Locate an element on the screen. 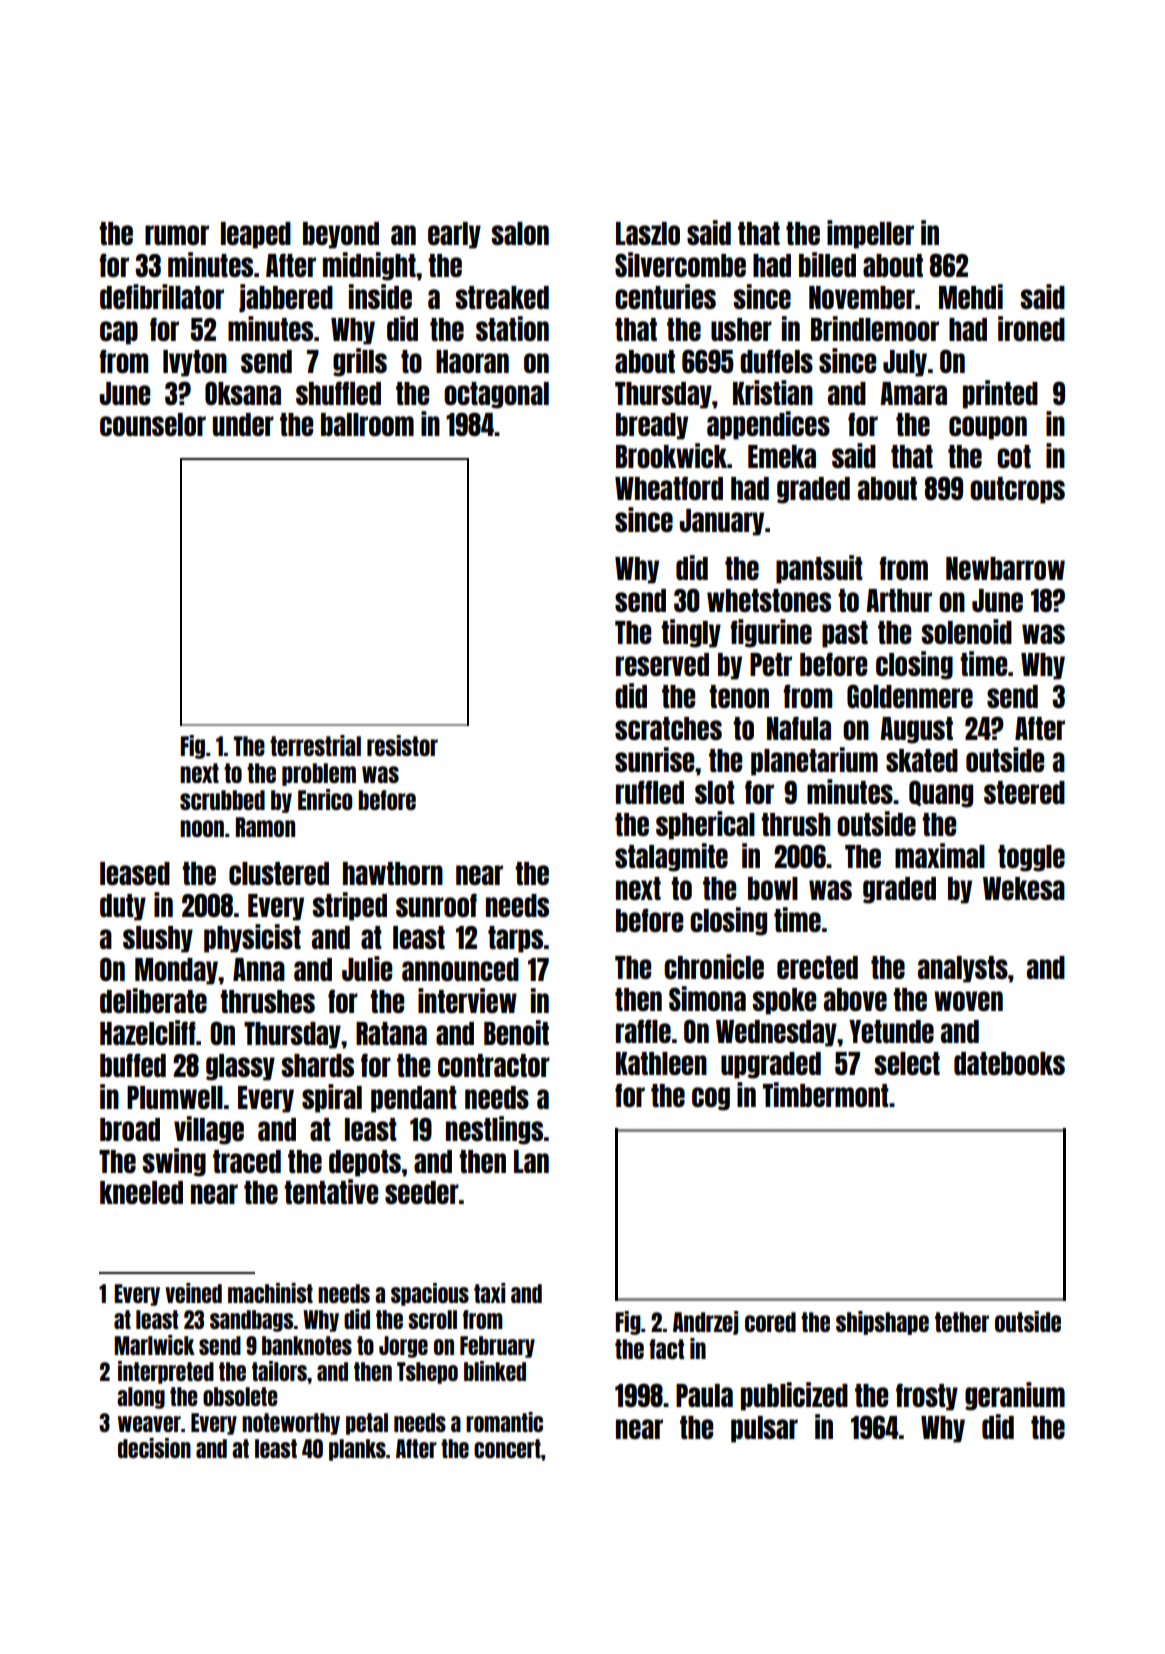  Laszlo is located at coordinates (648, 233).
